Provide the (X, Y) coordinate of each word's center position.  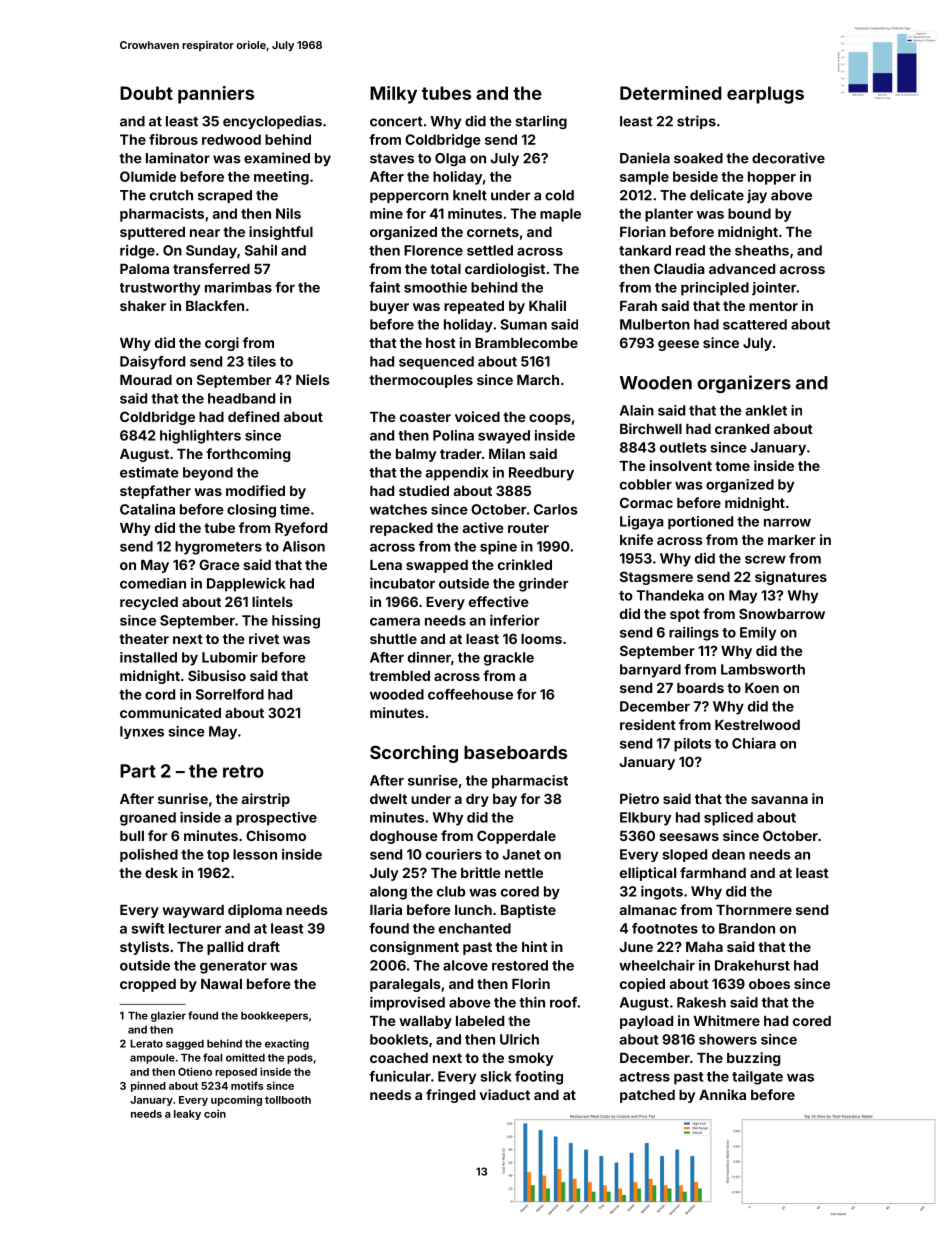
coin (215, 1113)
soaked (698, 158)
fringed (450, 1096)
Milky (393, 95)
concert (396, 122)
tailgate (757, 1078)
